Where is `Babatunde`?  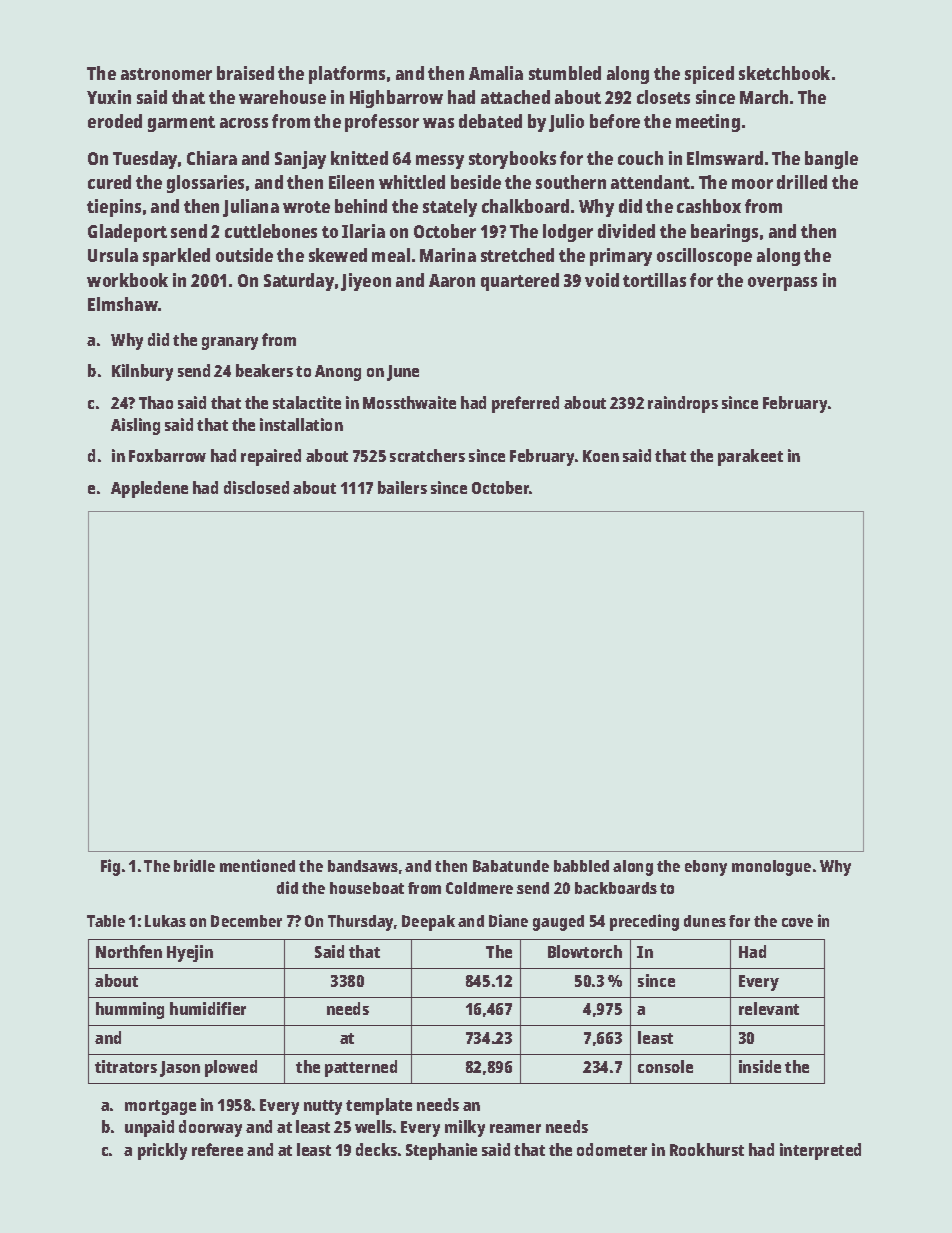 Babatunde is located at coordinates (511, 866).
